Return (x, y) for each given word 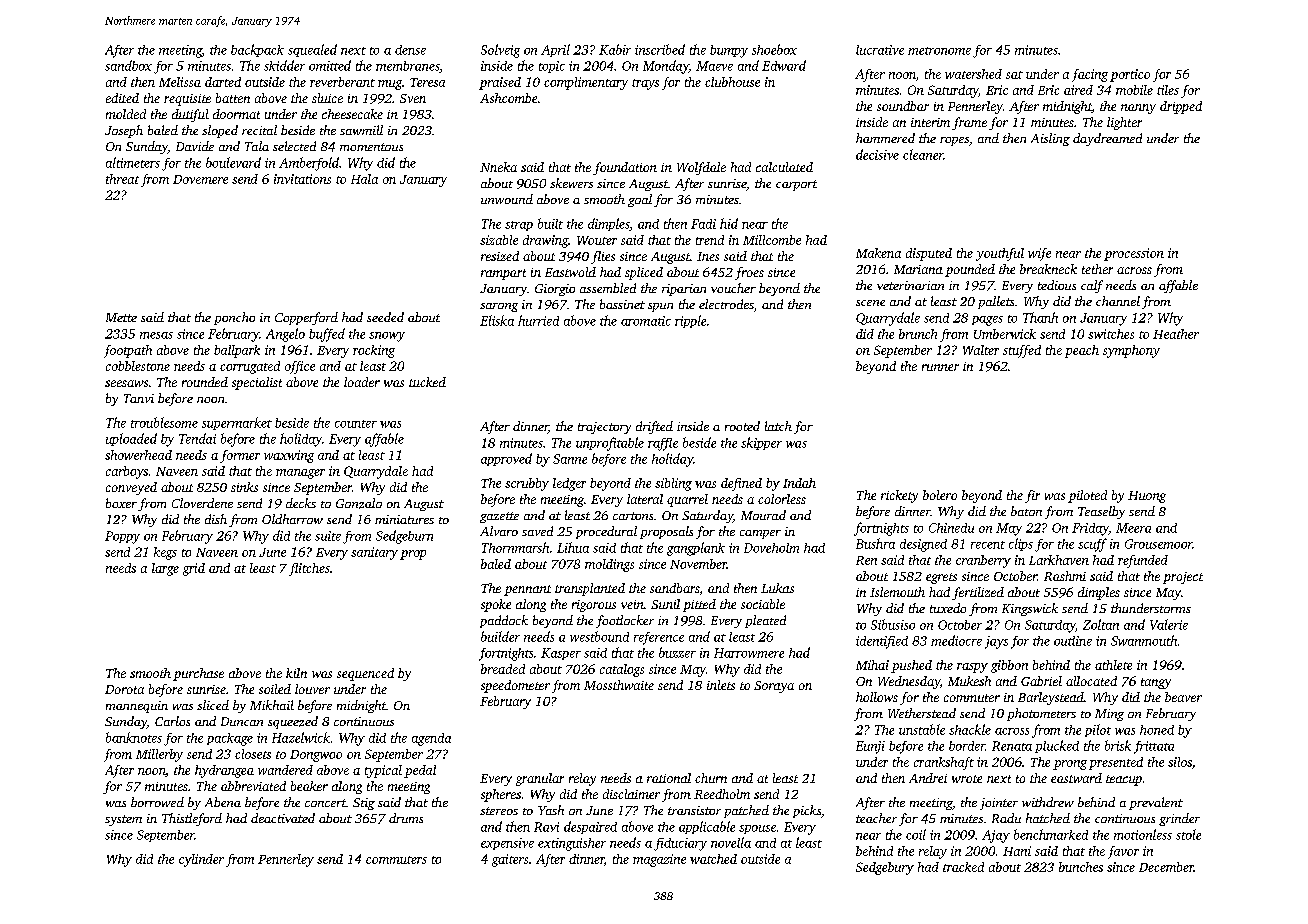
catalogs (622, 670)
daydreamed (1107, 139)
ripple (690, 321)
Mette (121, 317)
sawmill (361, 130)
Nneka (498, 167)
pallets (996, 302)
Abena (223, 802)
